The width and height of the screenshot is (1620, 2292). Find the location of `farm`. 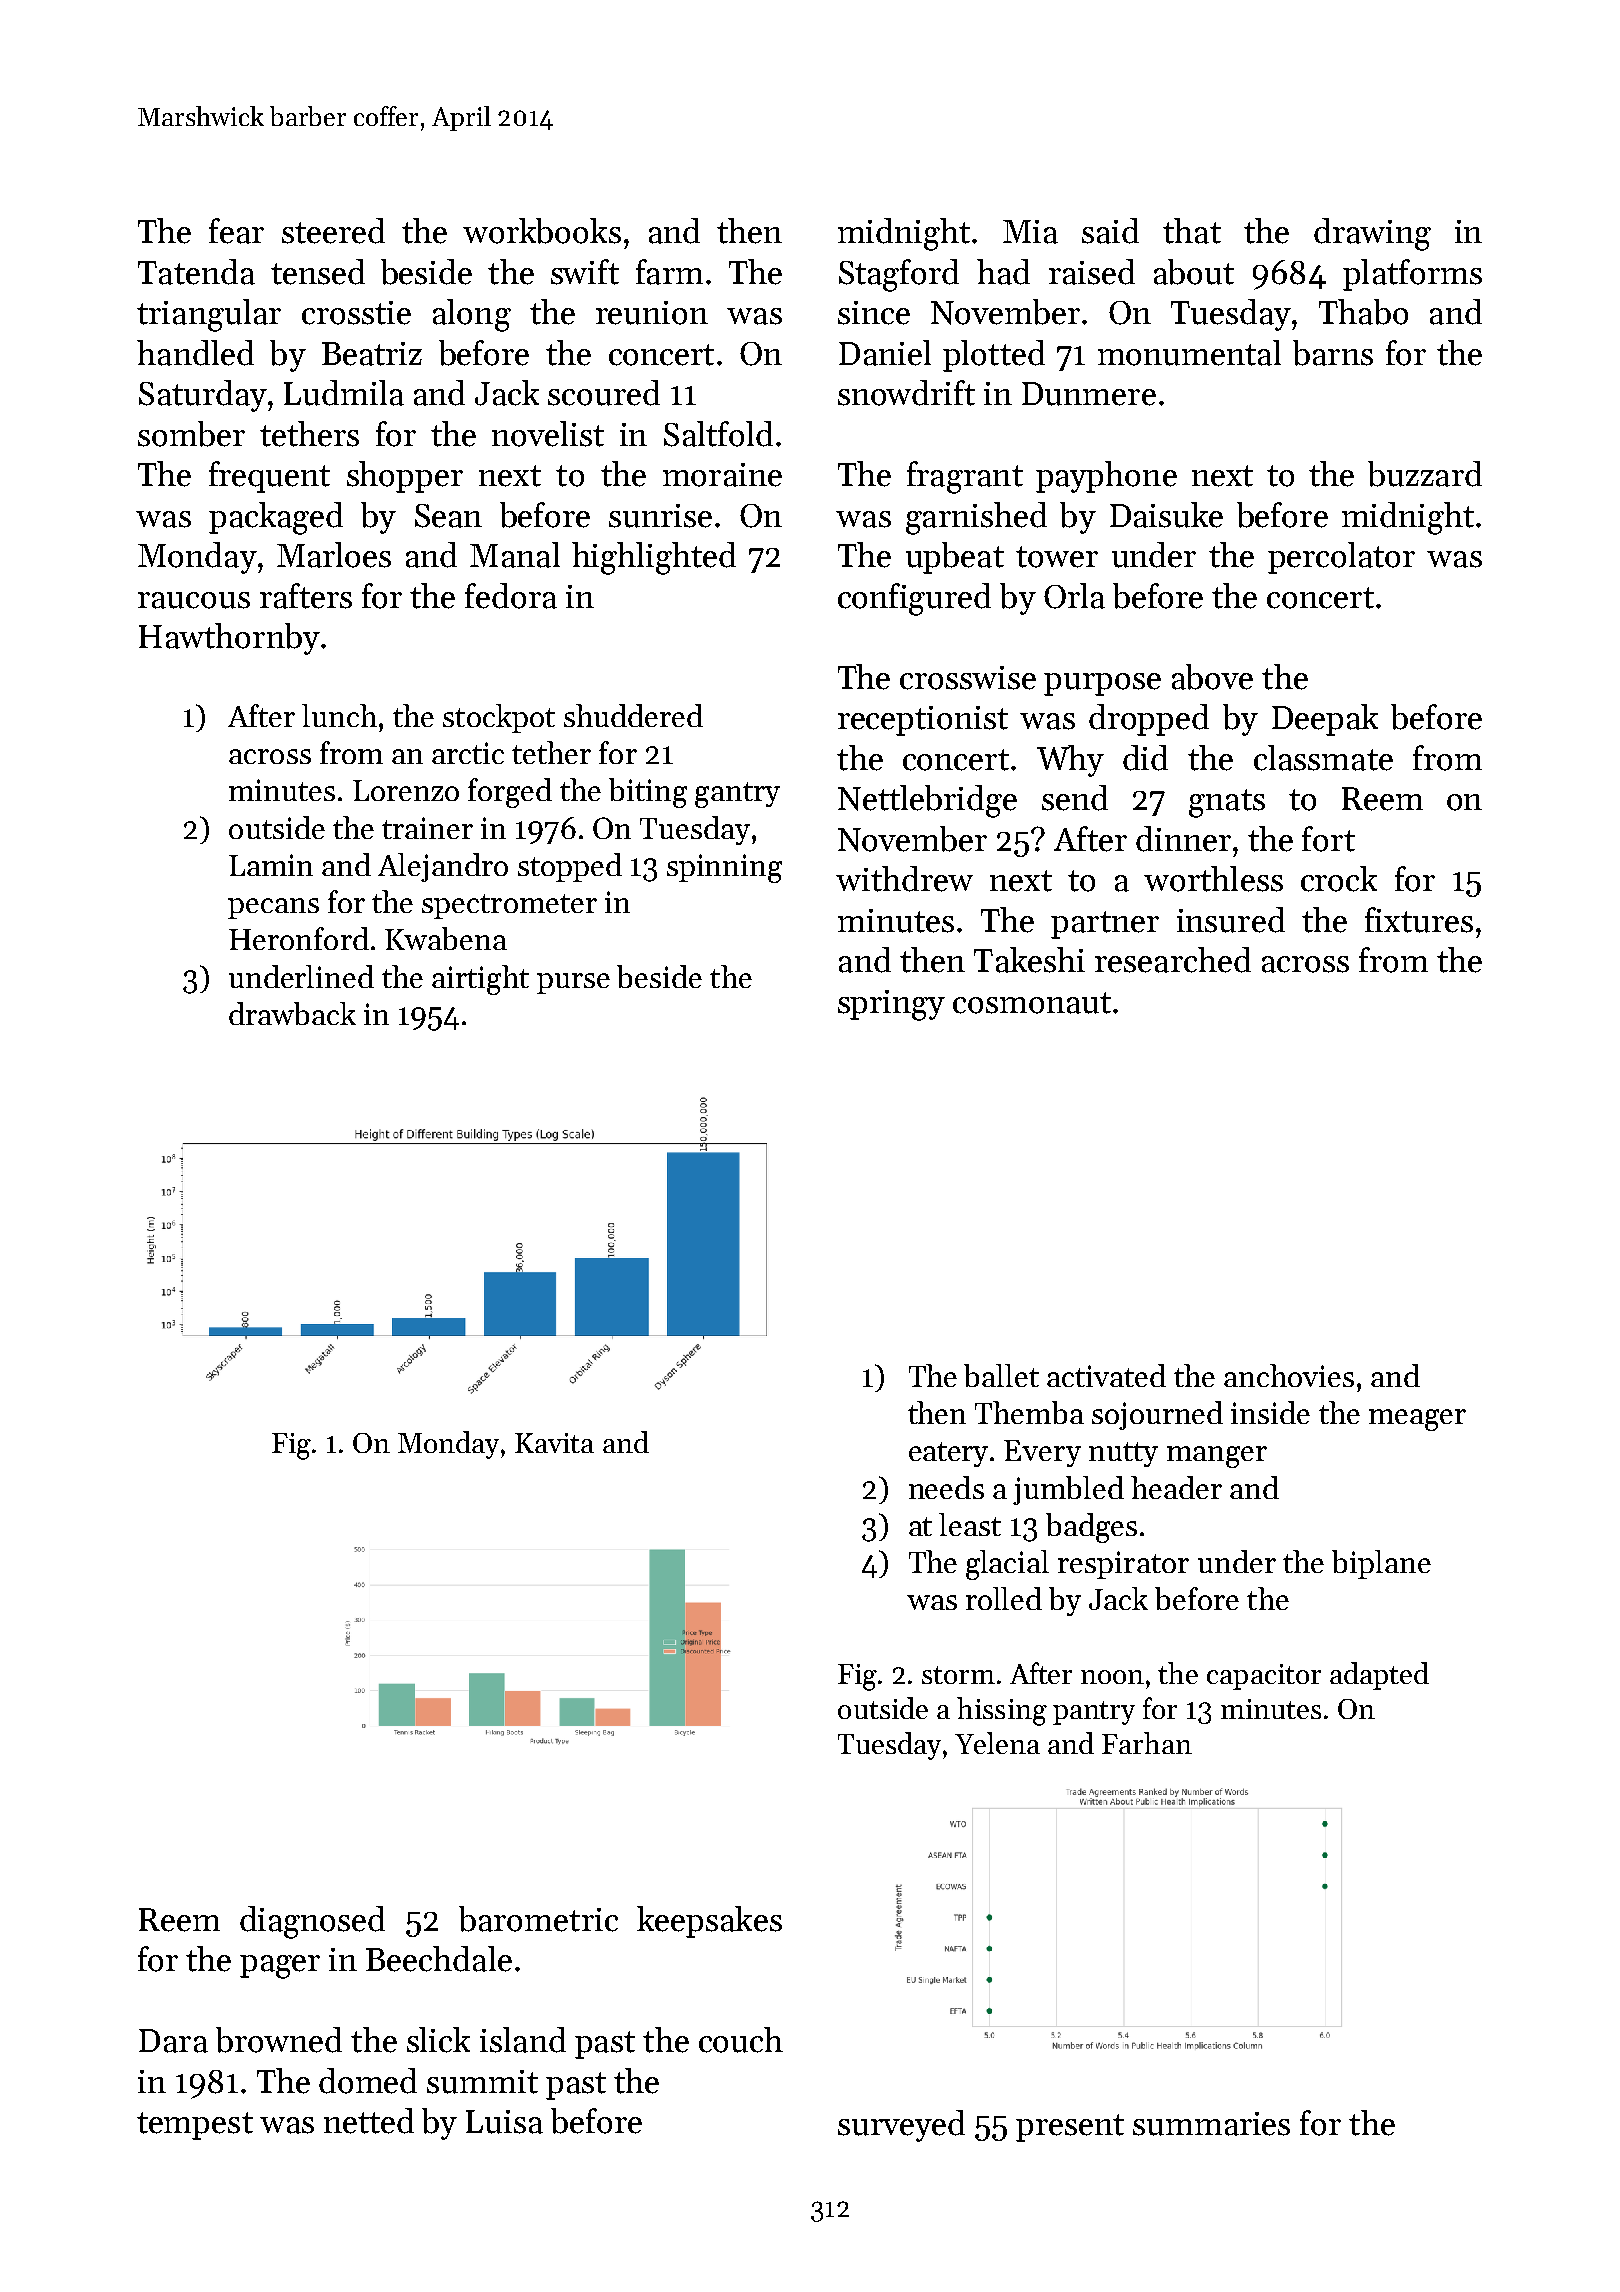

farm is located at coordinates (669, 272).
